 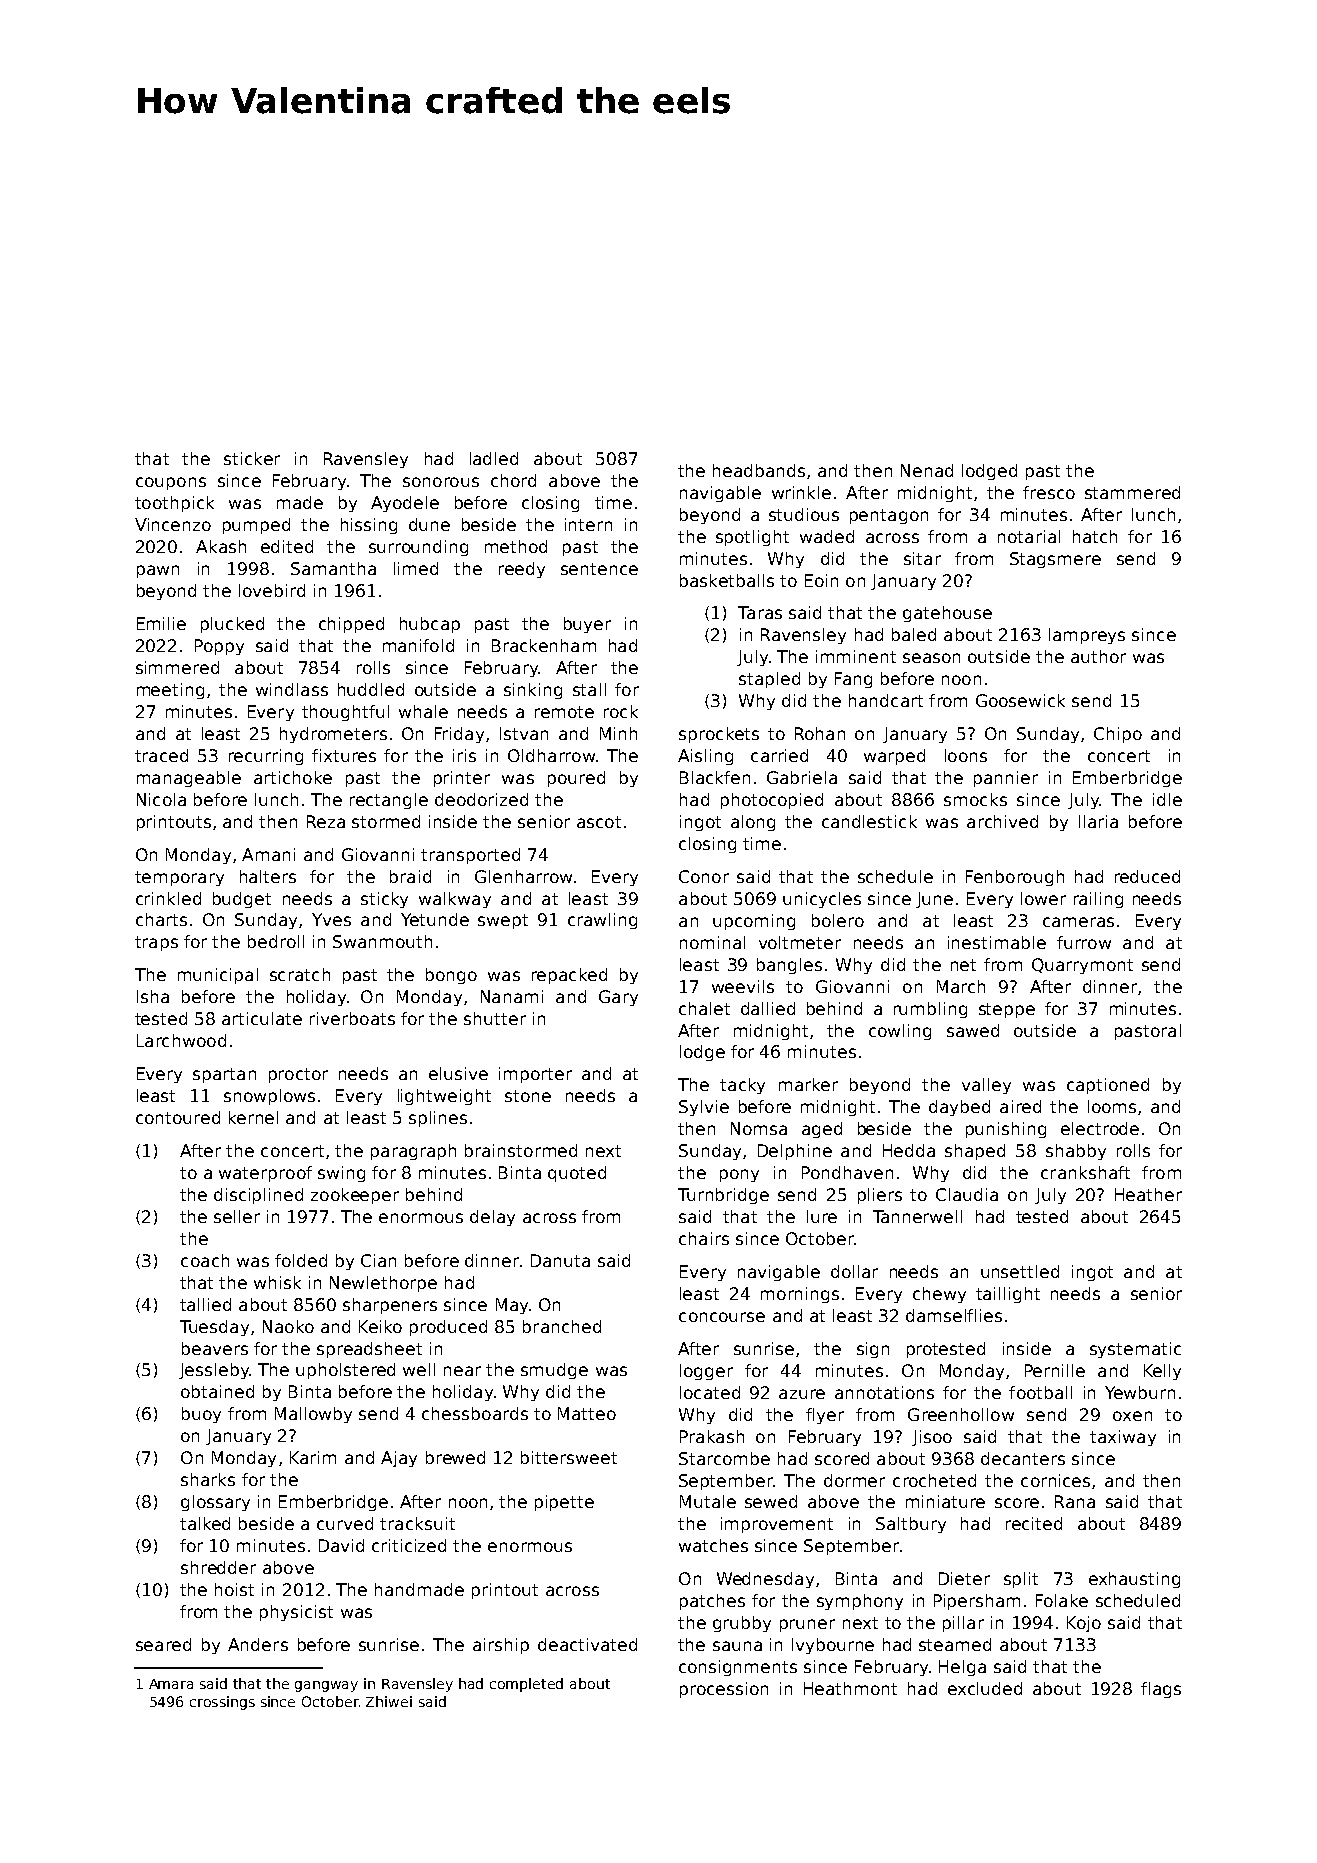 What do you see at coordinates (704, 876) in the screenshot?
I see `Conor` at bounding box center [704, 876].
